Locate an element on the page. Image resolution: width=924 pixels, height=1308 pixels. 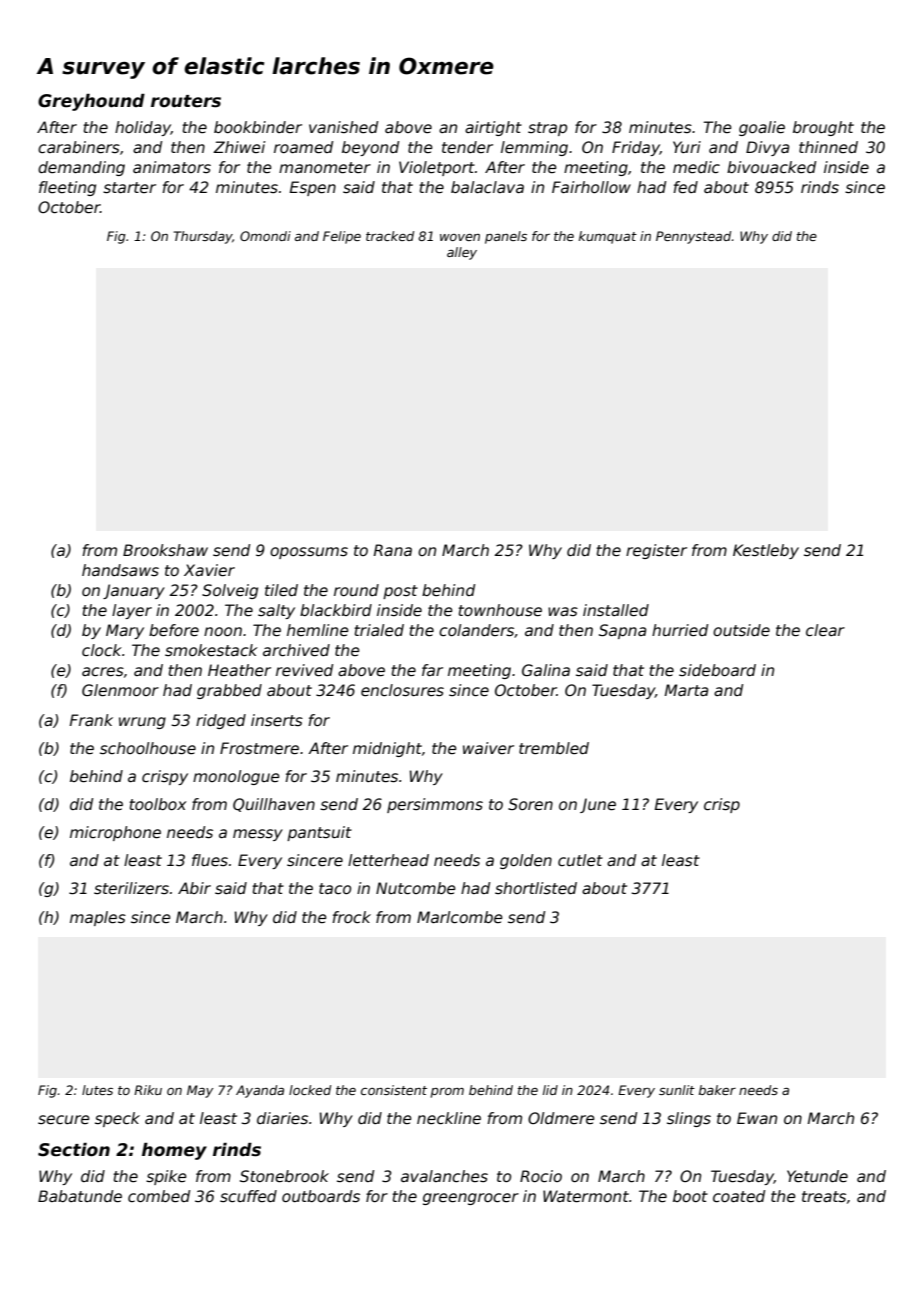
cutlet is located at coordinates (580, 860).
